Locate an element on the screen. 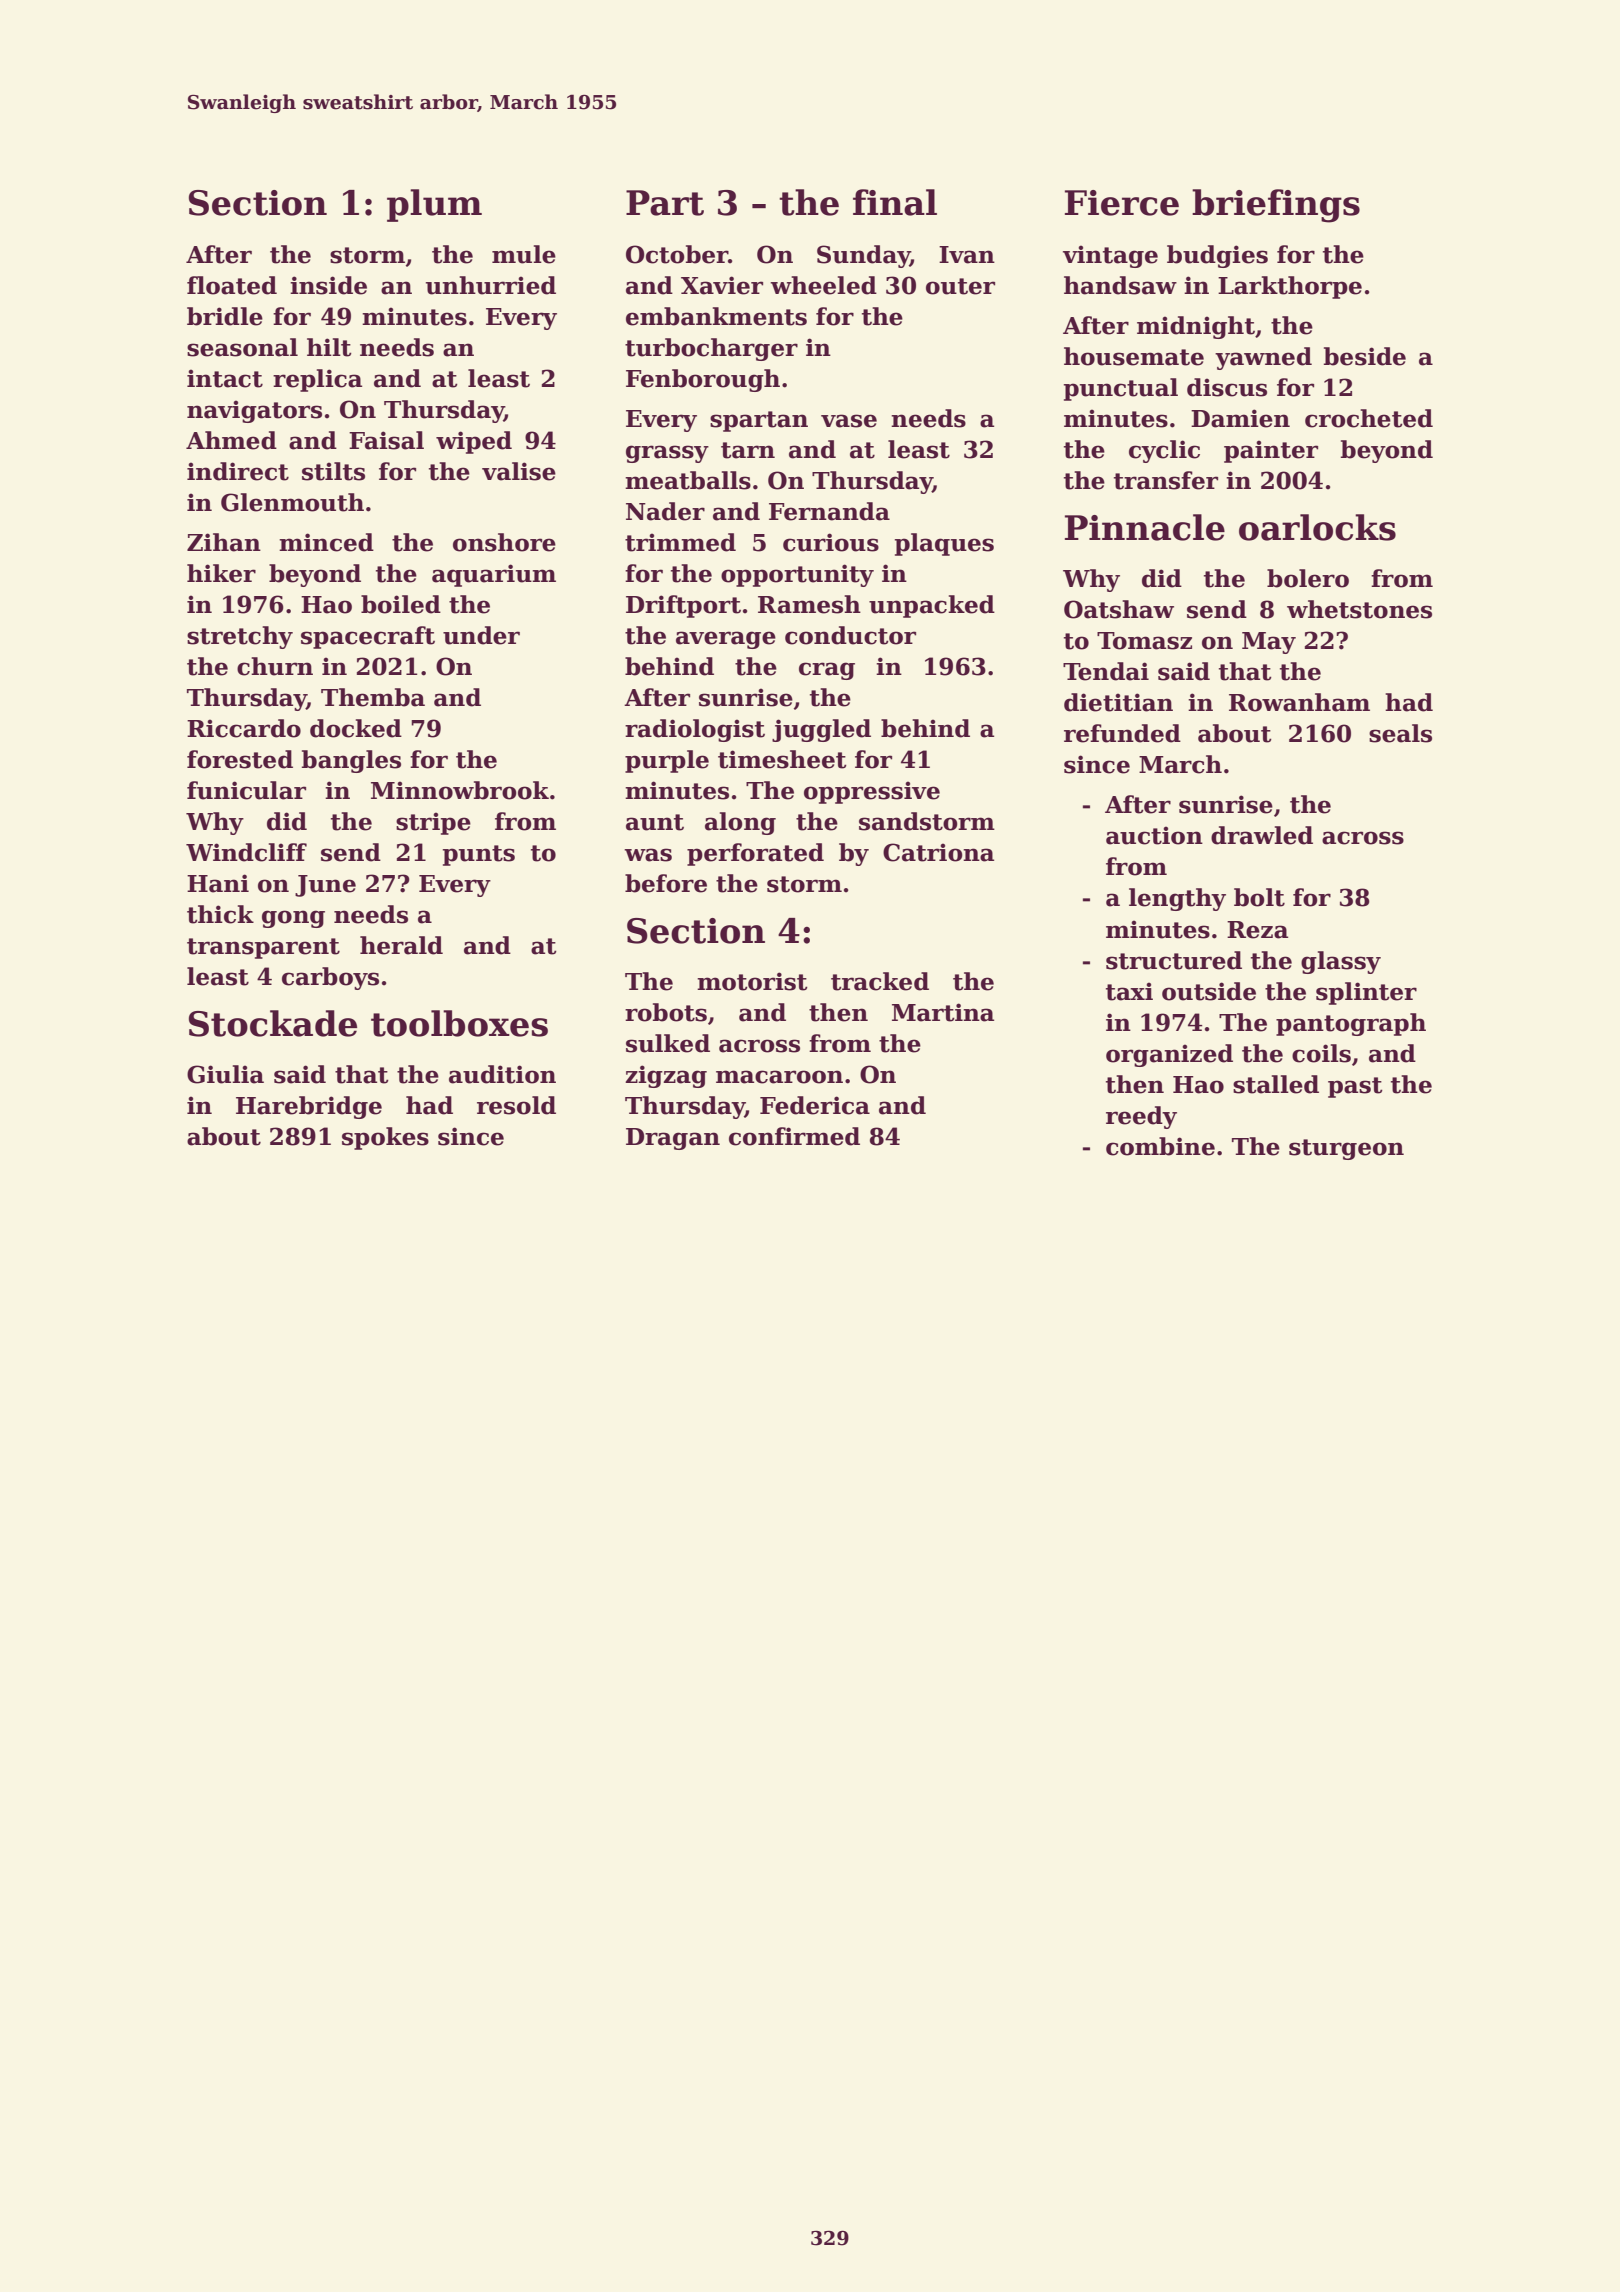 Image resolution: width=1620 pixels, height=2292 pixels. plum is located at coordinates (434, 205).
